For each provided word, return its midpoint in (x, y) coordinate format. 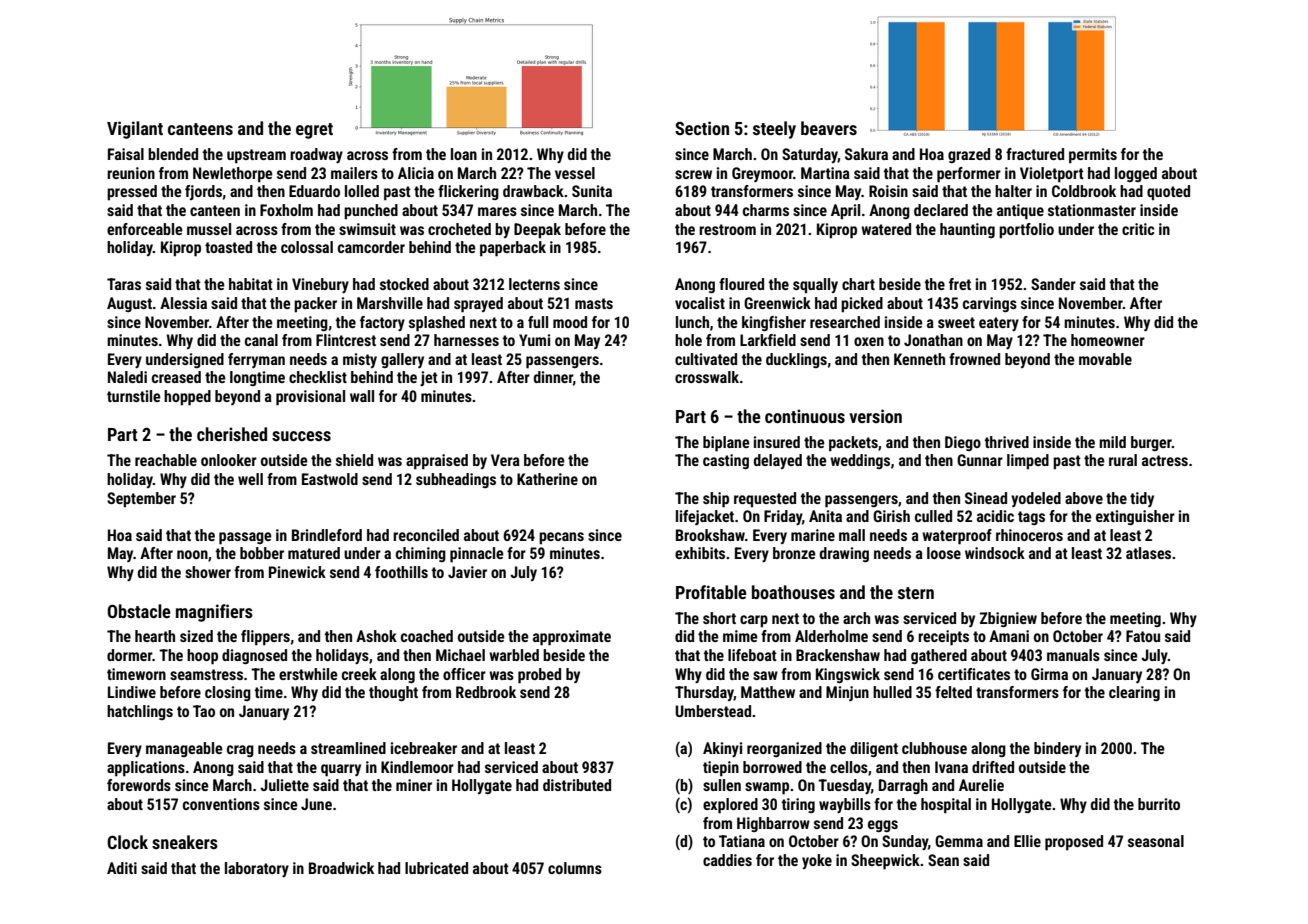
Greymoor (762, 174)
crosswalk (707, 377)
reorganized (784, 749)
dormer (130, 655)
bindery (1057, 749)
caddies (727, 860)
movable (1105, 359)
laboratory (257, 869)
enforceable (145, 229)
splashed (437, 324)
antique (1020, 212)
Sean (943, 860)
